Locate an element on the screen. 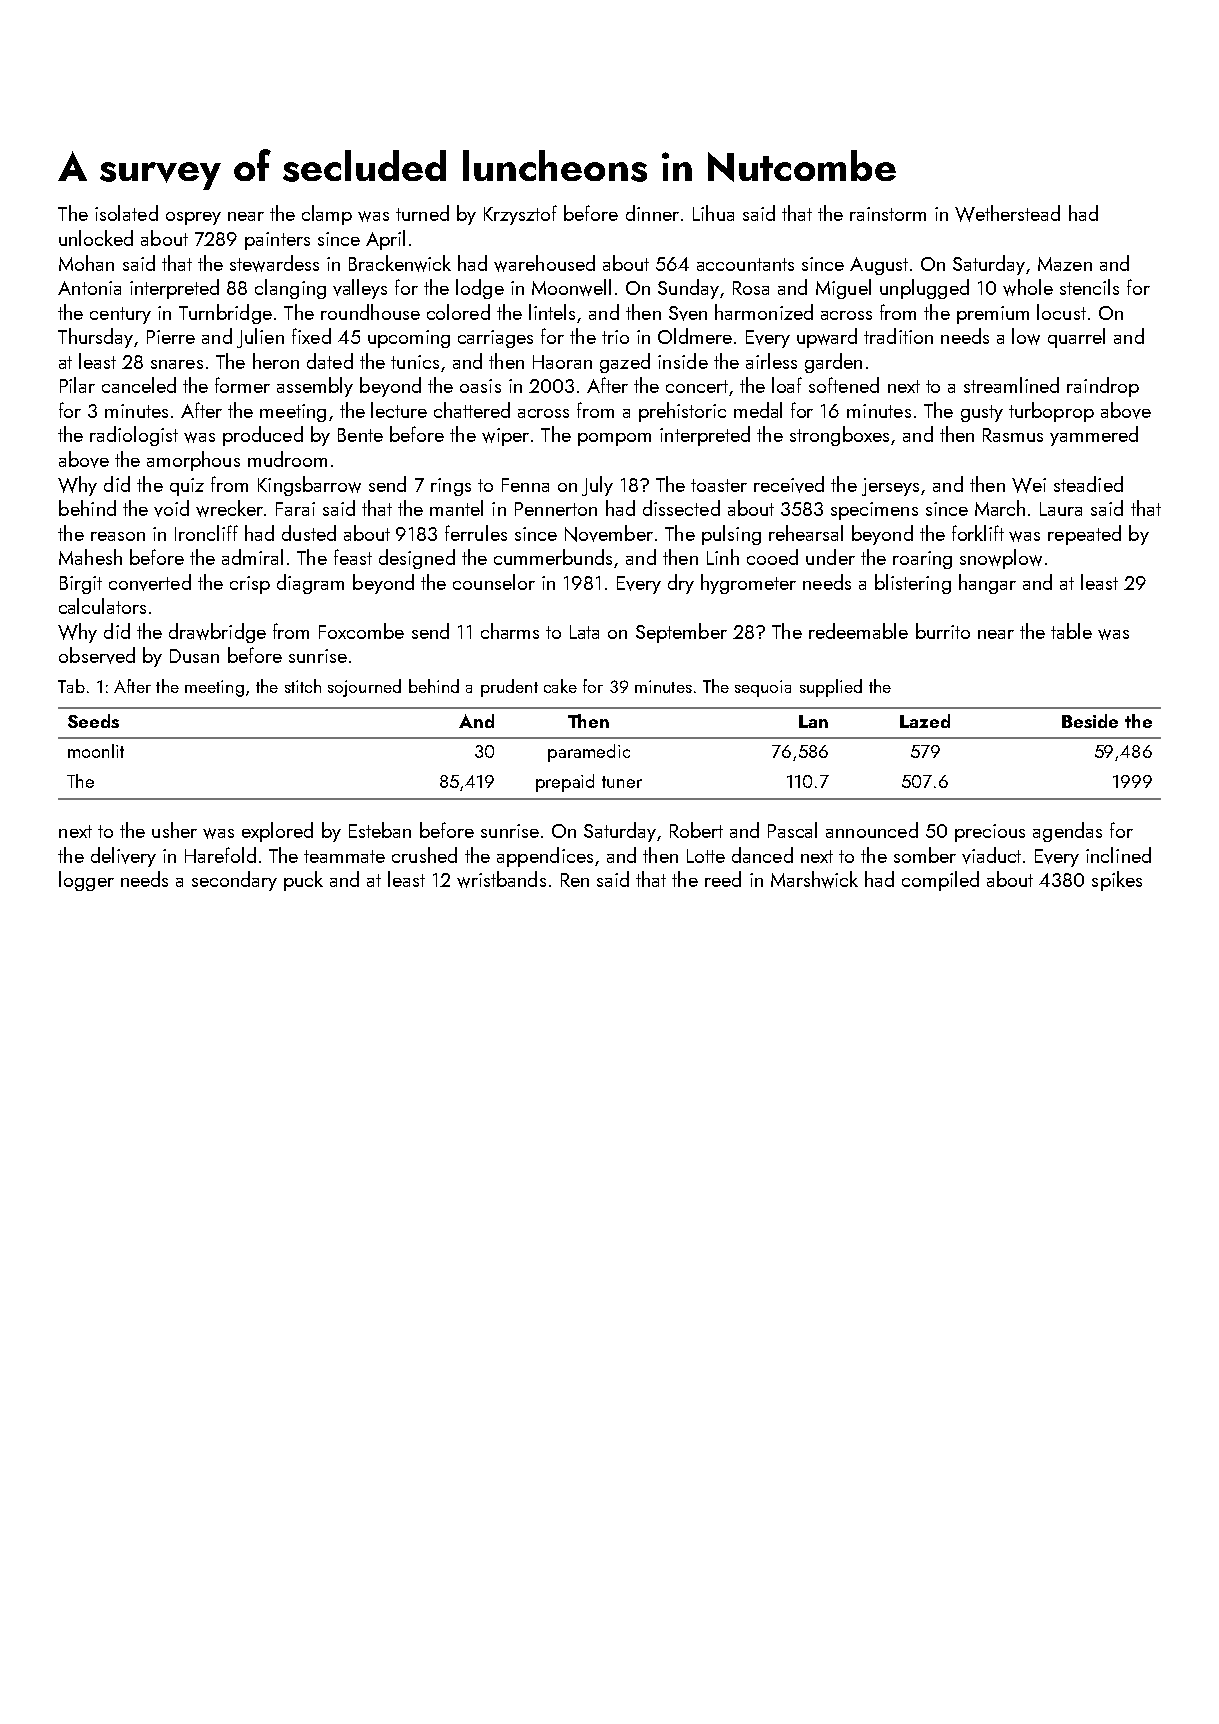 The image size is (1219, 1724). secondary is located at coordinates (234, 881).
